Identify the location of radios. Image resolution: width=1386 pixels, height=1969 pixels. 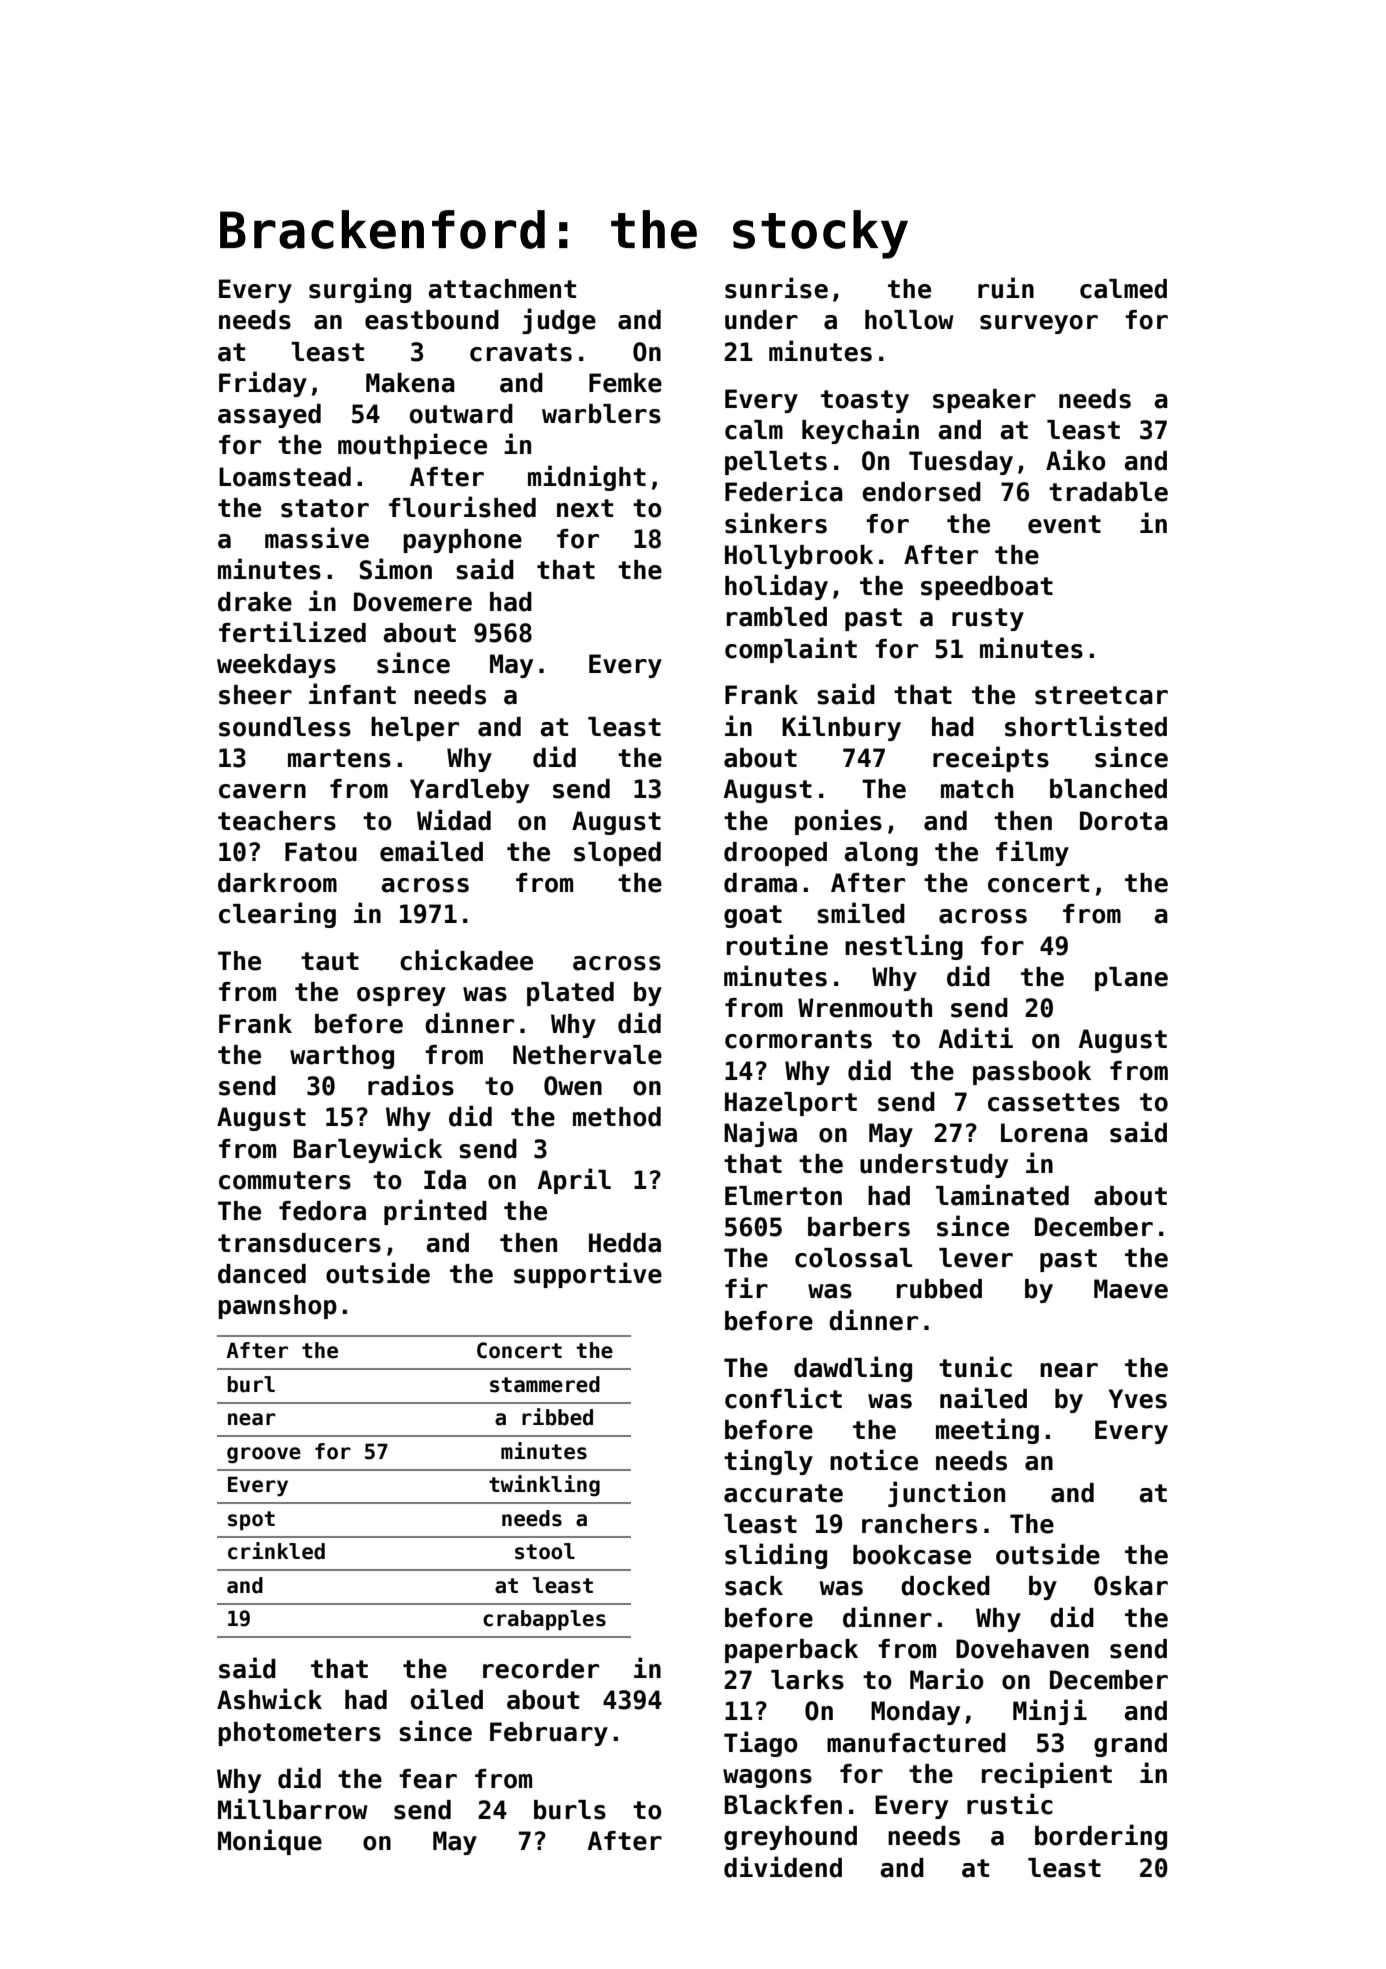
(411, 1085).
